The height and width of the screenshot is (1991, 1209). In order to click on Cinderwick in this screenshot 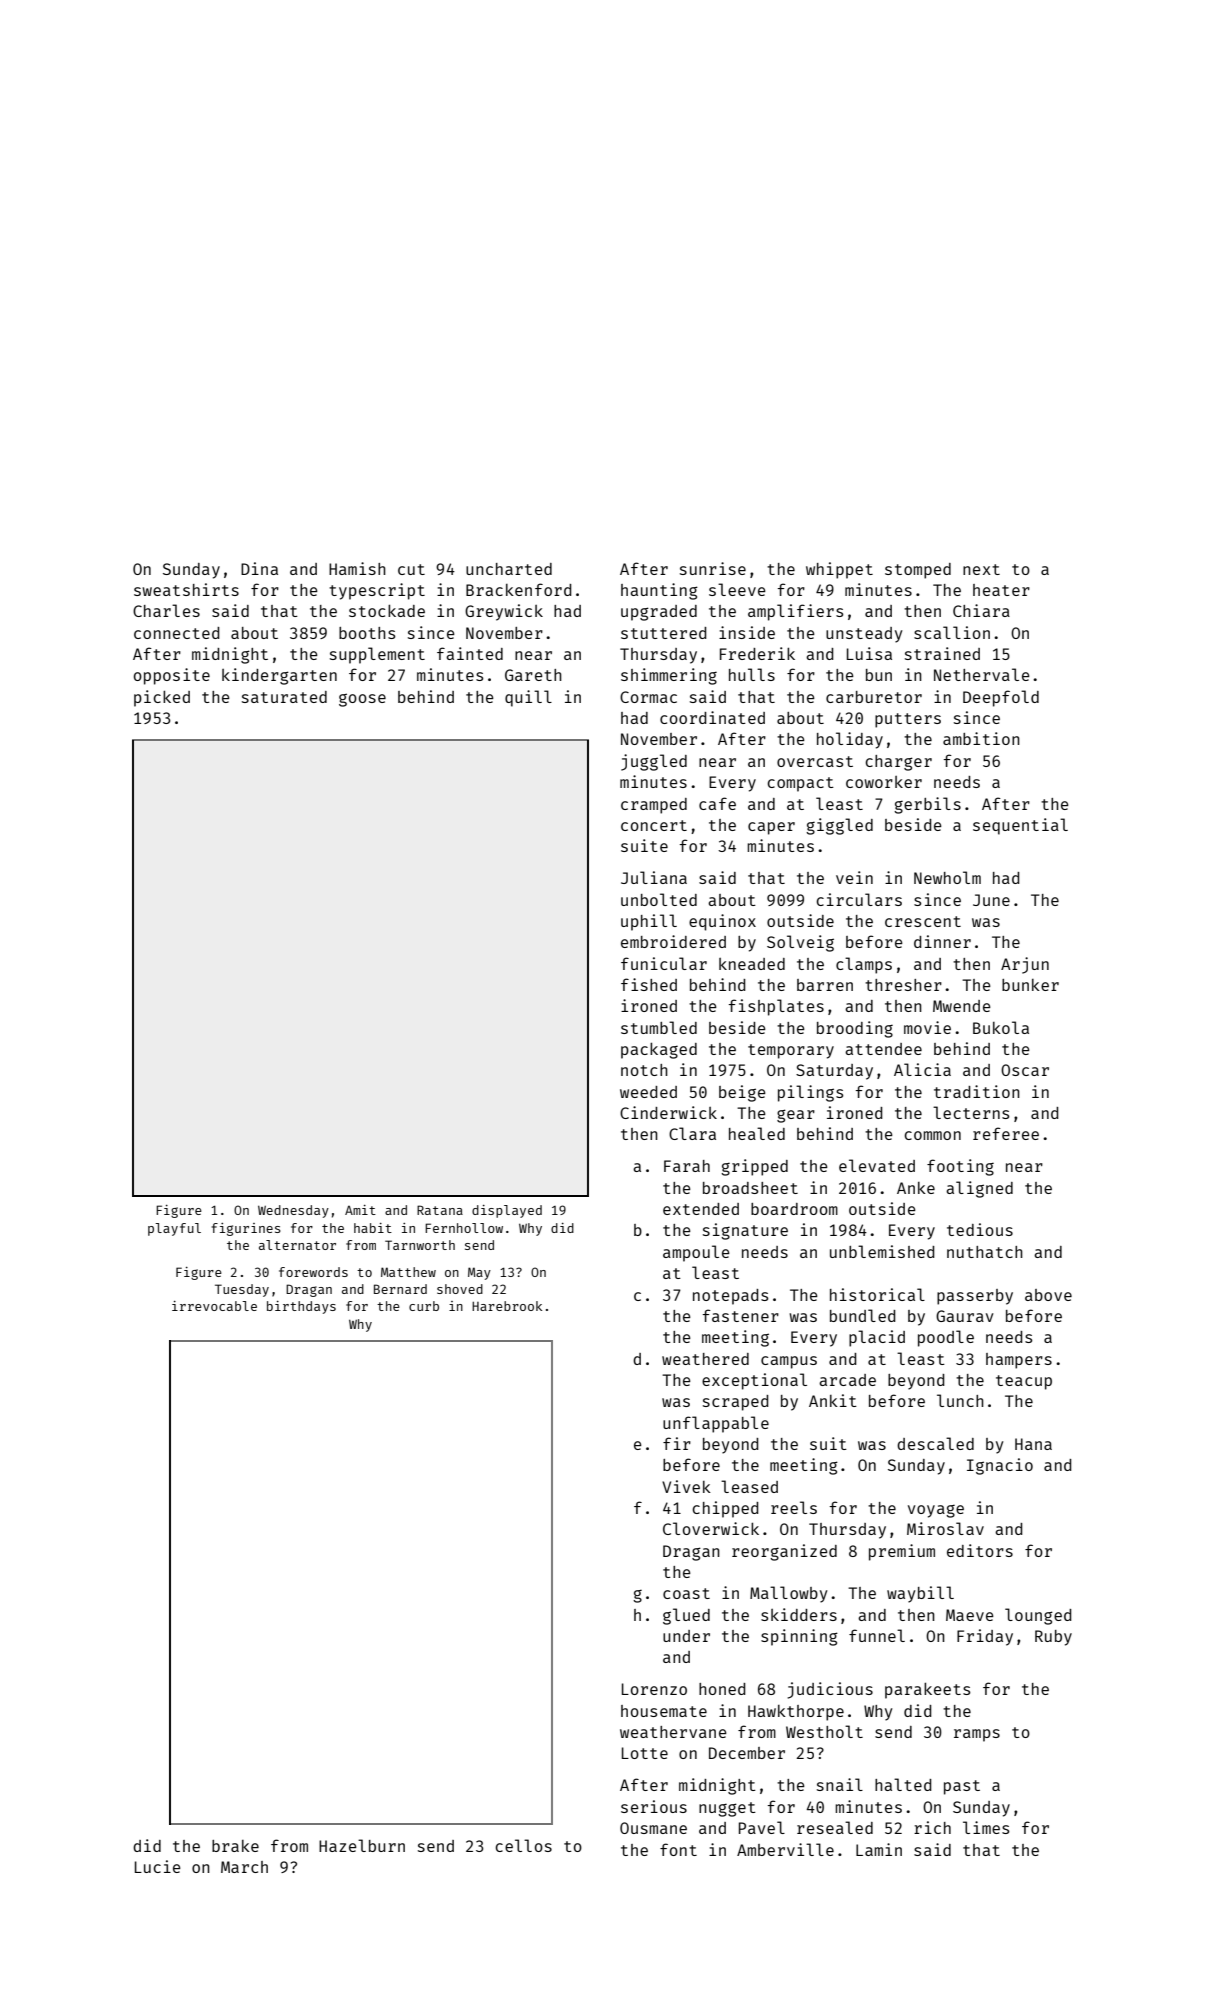, I will do `click(668, 1112)`.
